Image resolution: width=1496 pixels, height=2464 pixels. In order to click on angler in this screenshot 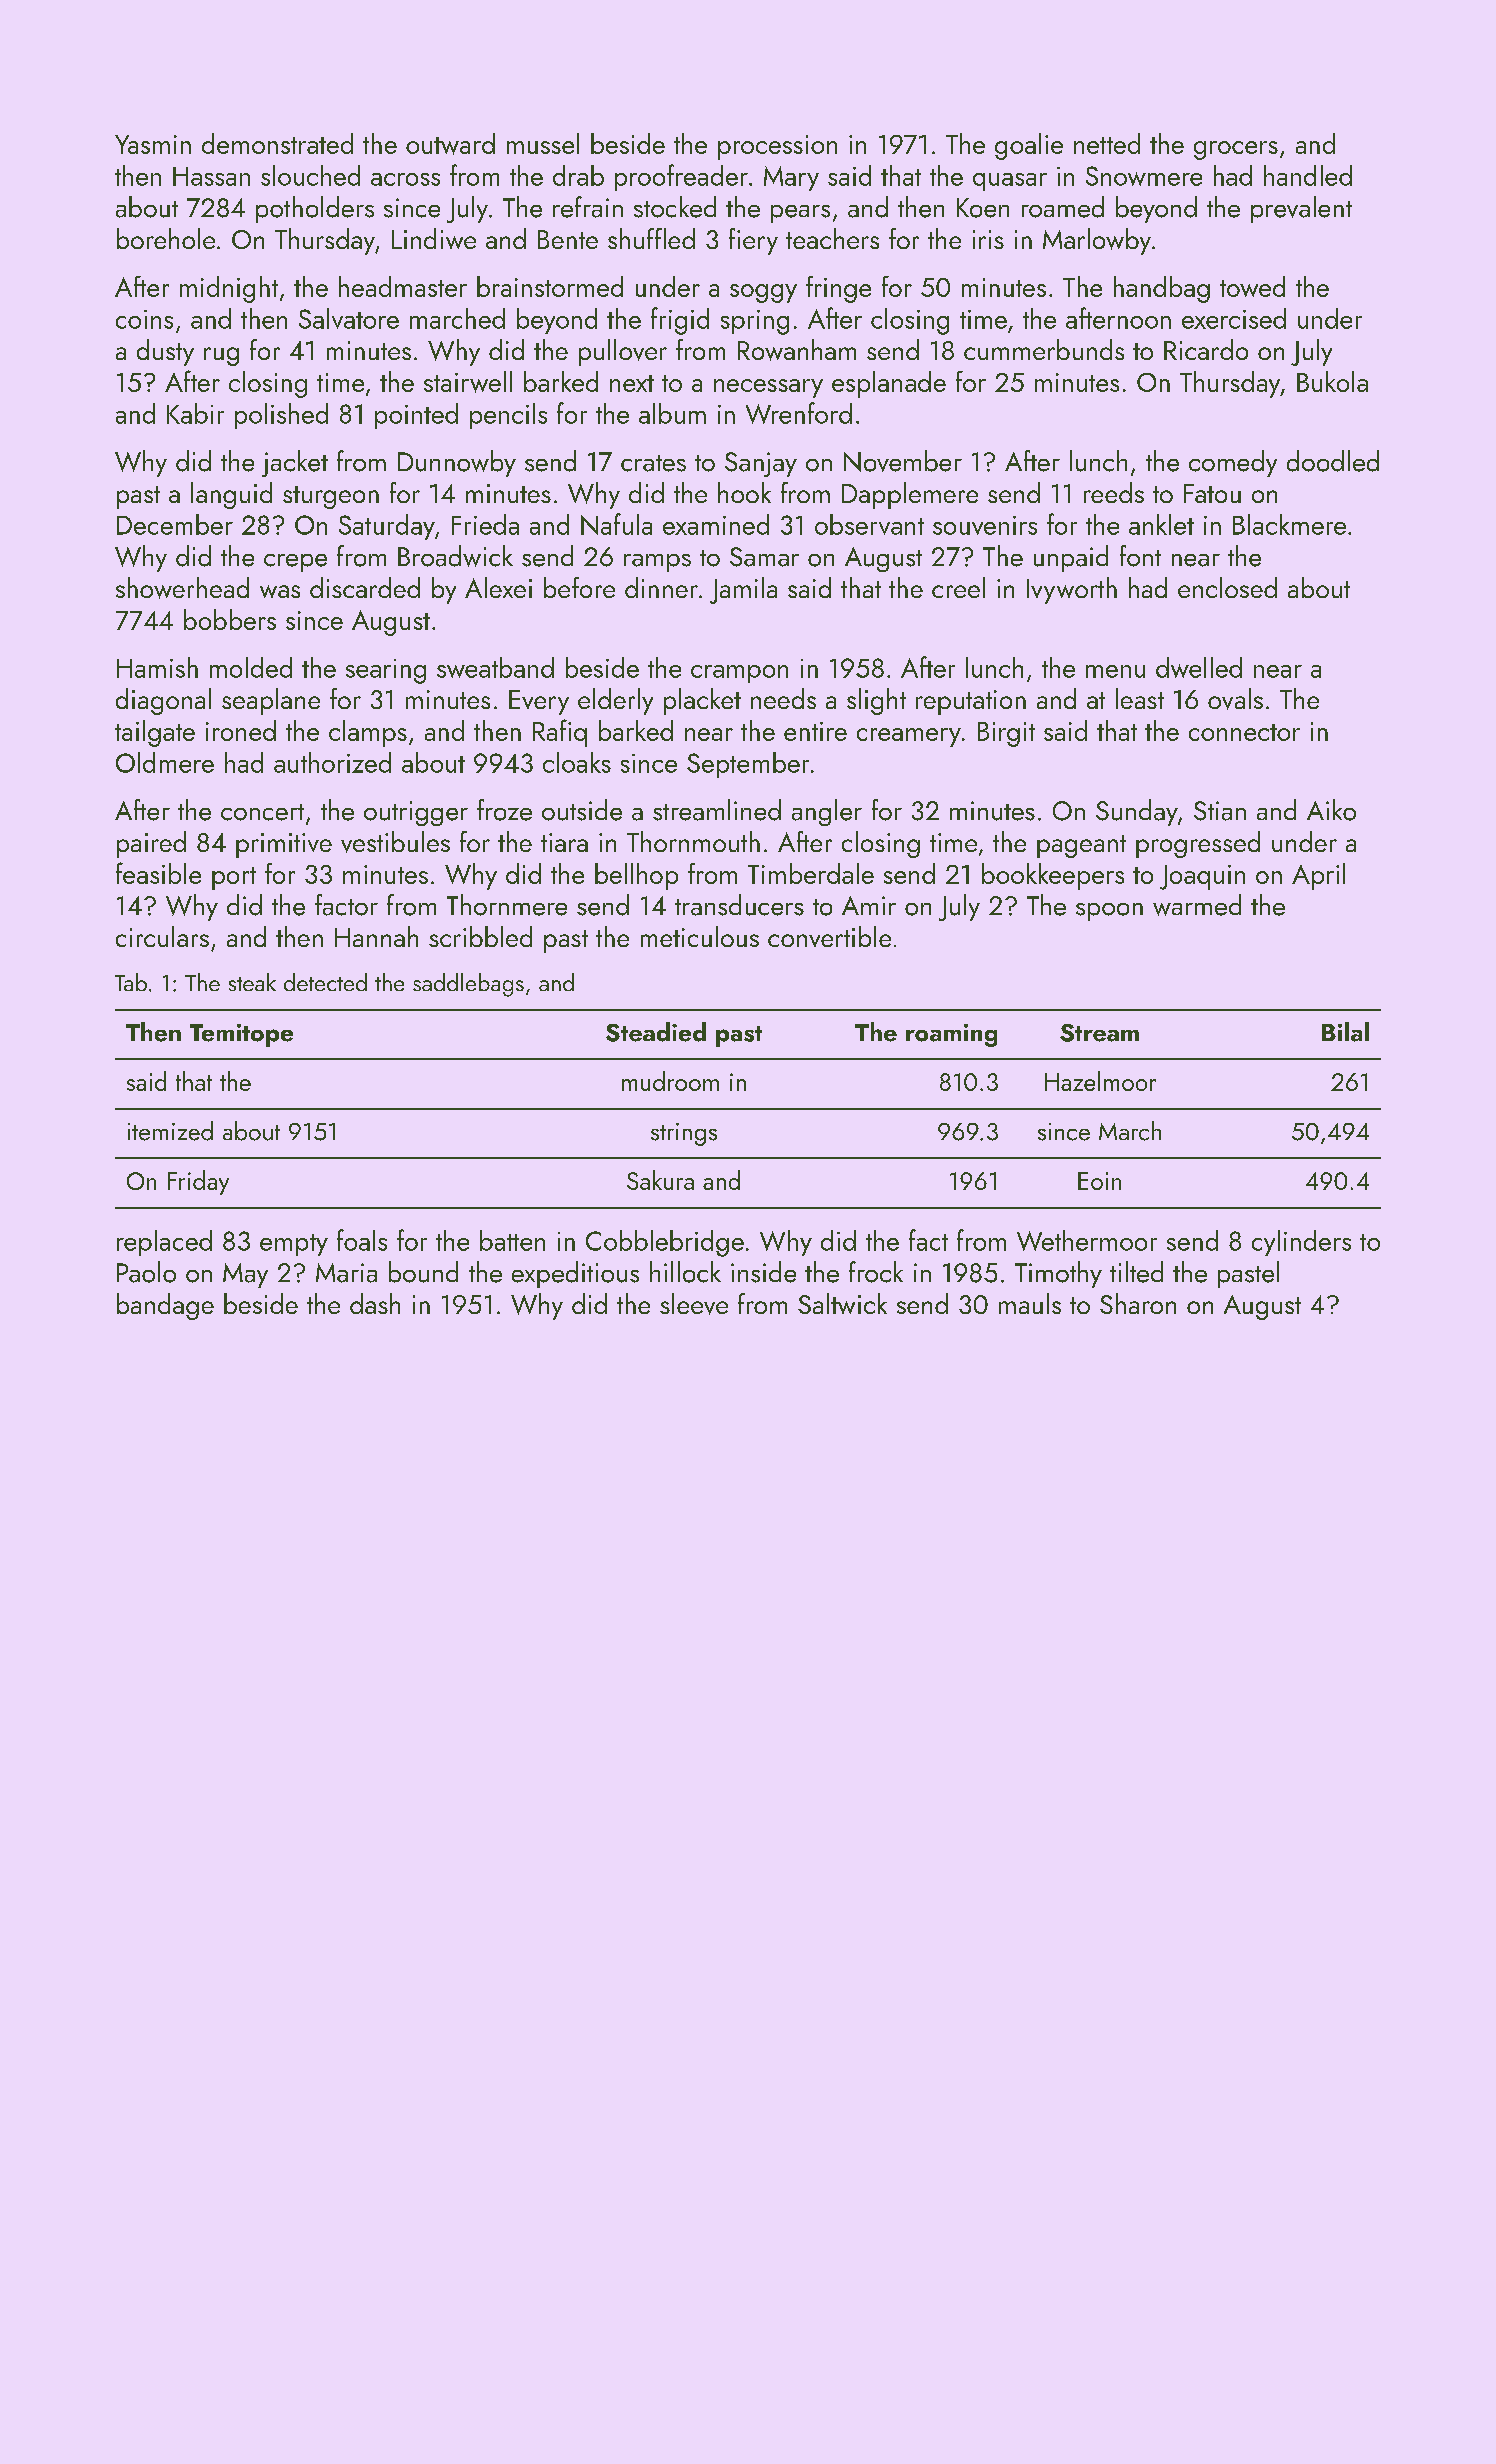, I will do `click(827, 812)`.
